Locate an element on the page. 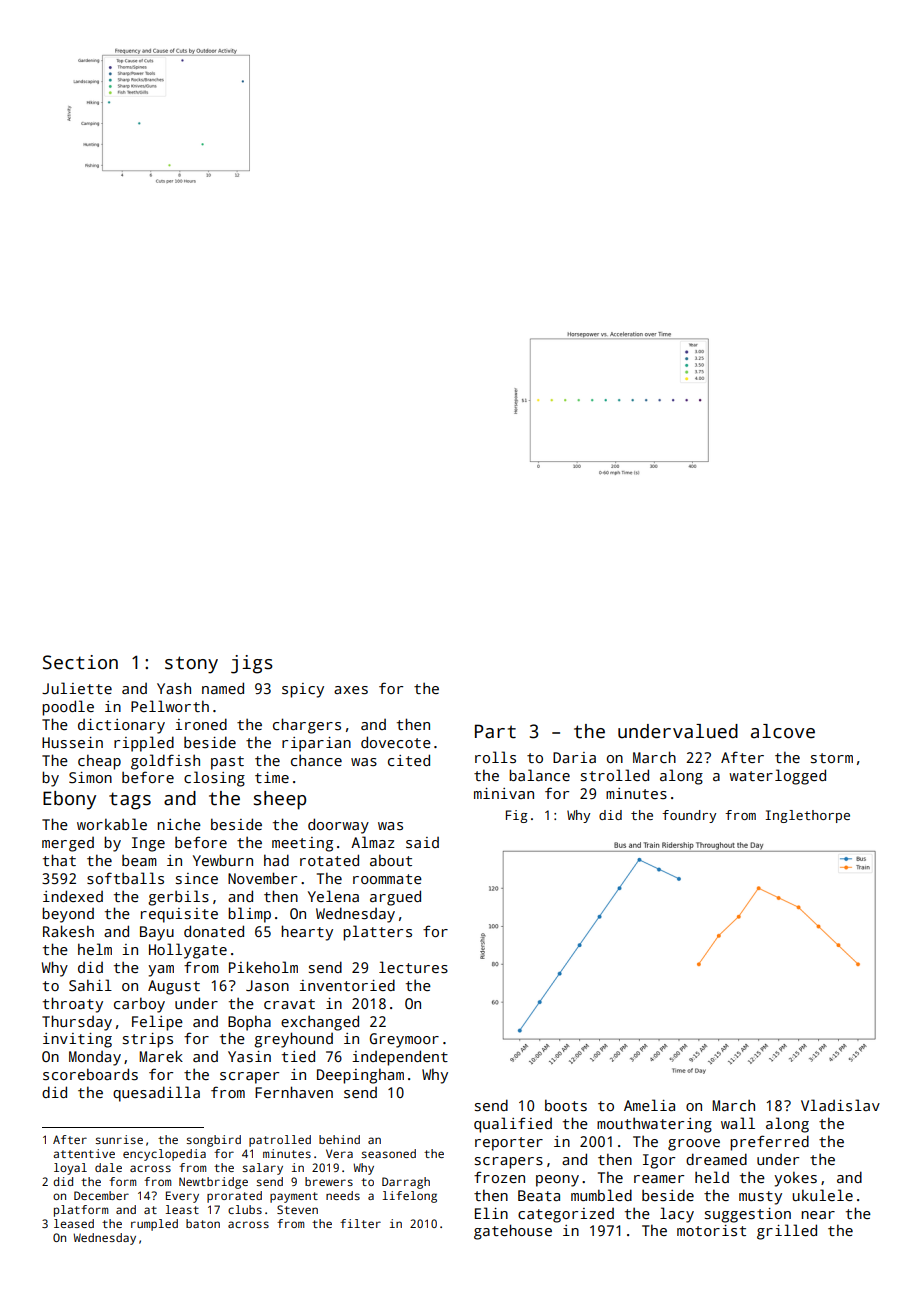 The width and height of the image is (924, 1308). alcove is located at coordinates (783, 731).
